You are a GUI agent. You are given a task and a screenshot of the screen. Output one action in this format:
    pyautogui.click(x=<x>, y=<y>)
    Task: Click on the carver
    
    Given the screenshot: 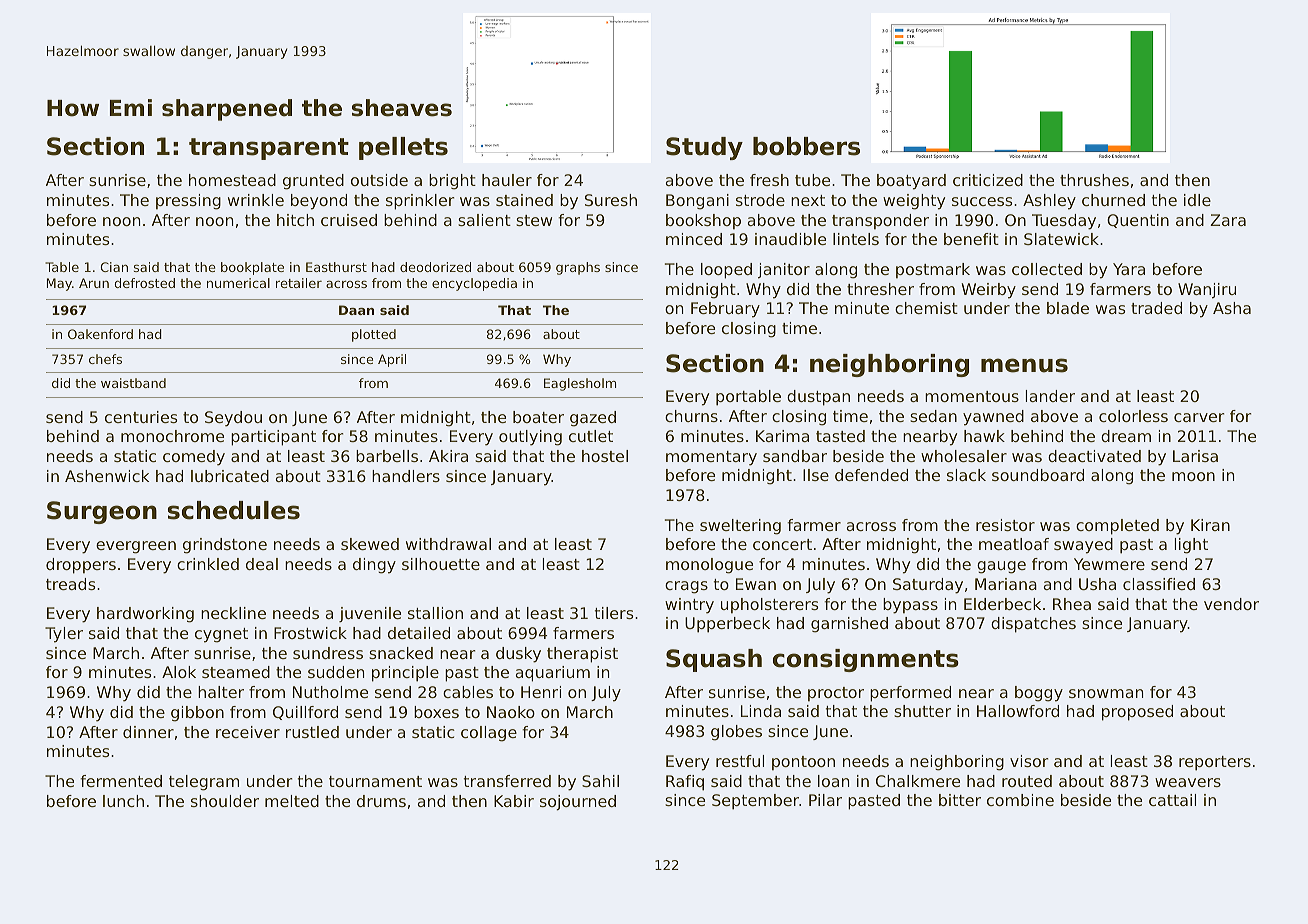 What is the action you would take?
    pyautogui.click(x=1199, y=417)
